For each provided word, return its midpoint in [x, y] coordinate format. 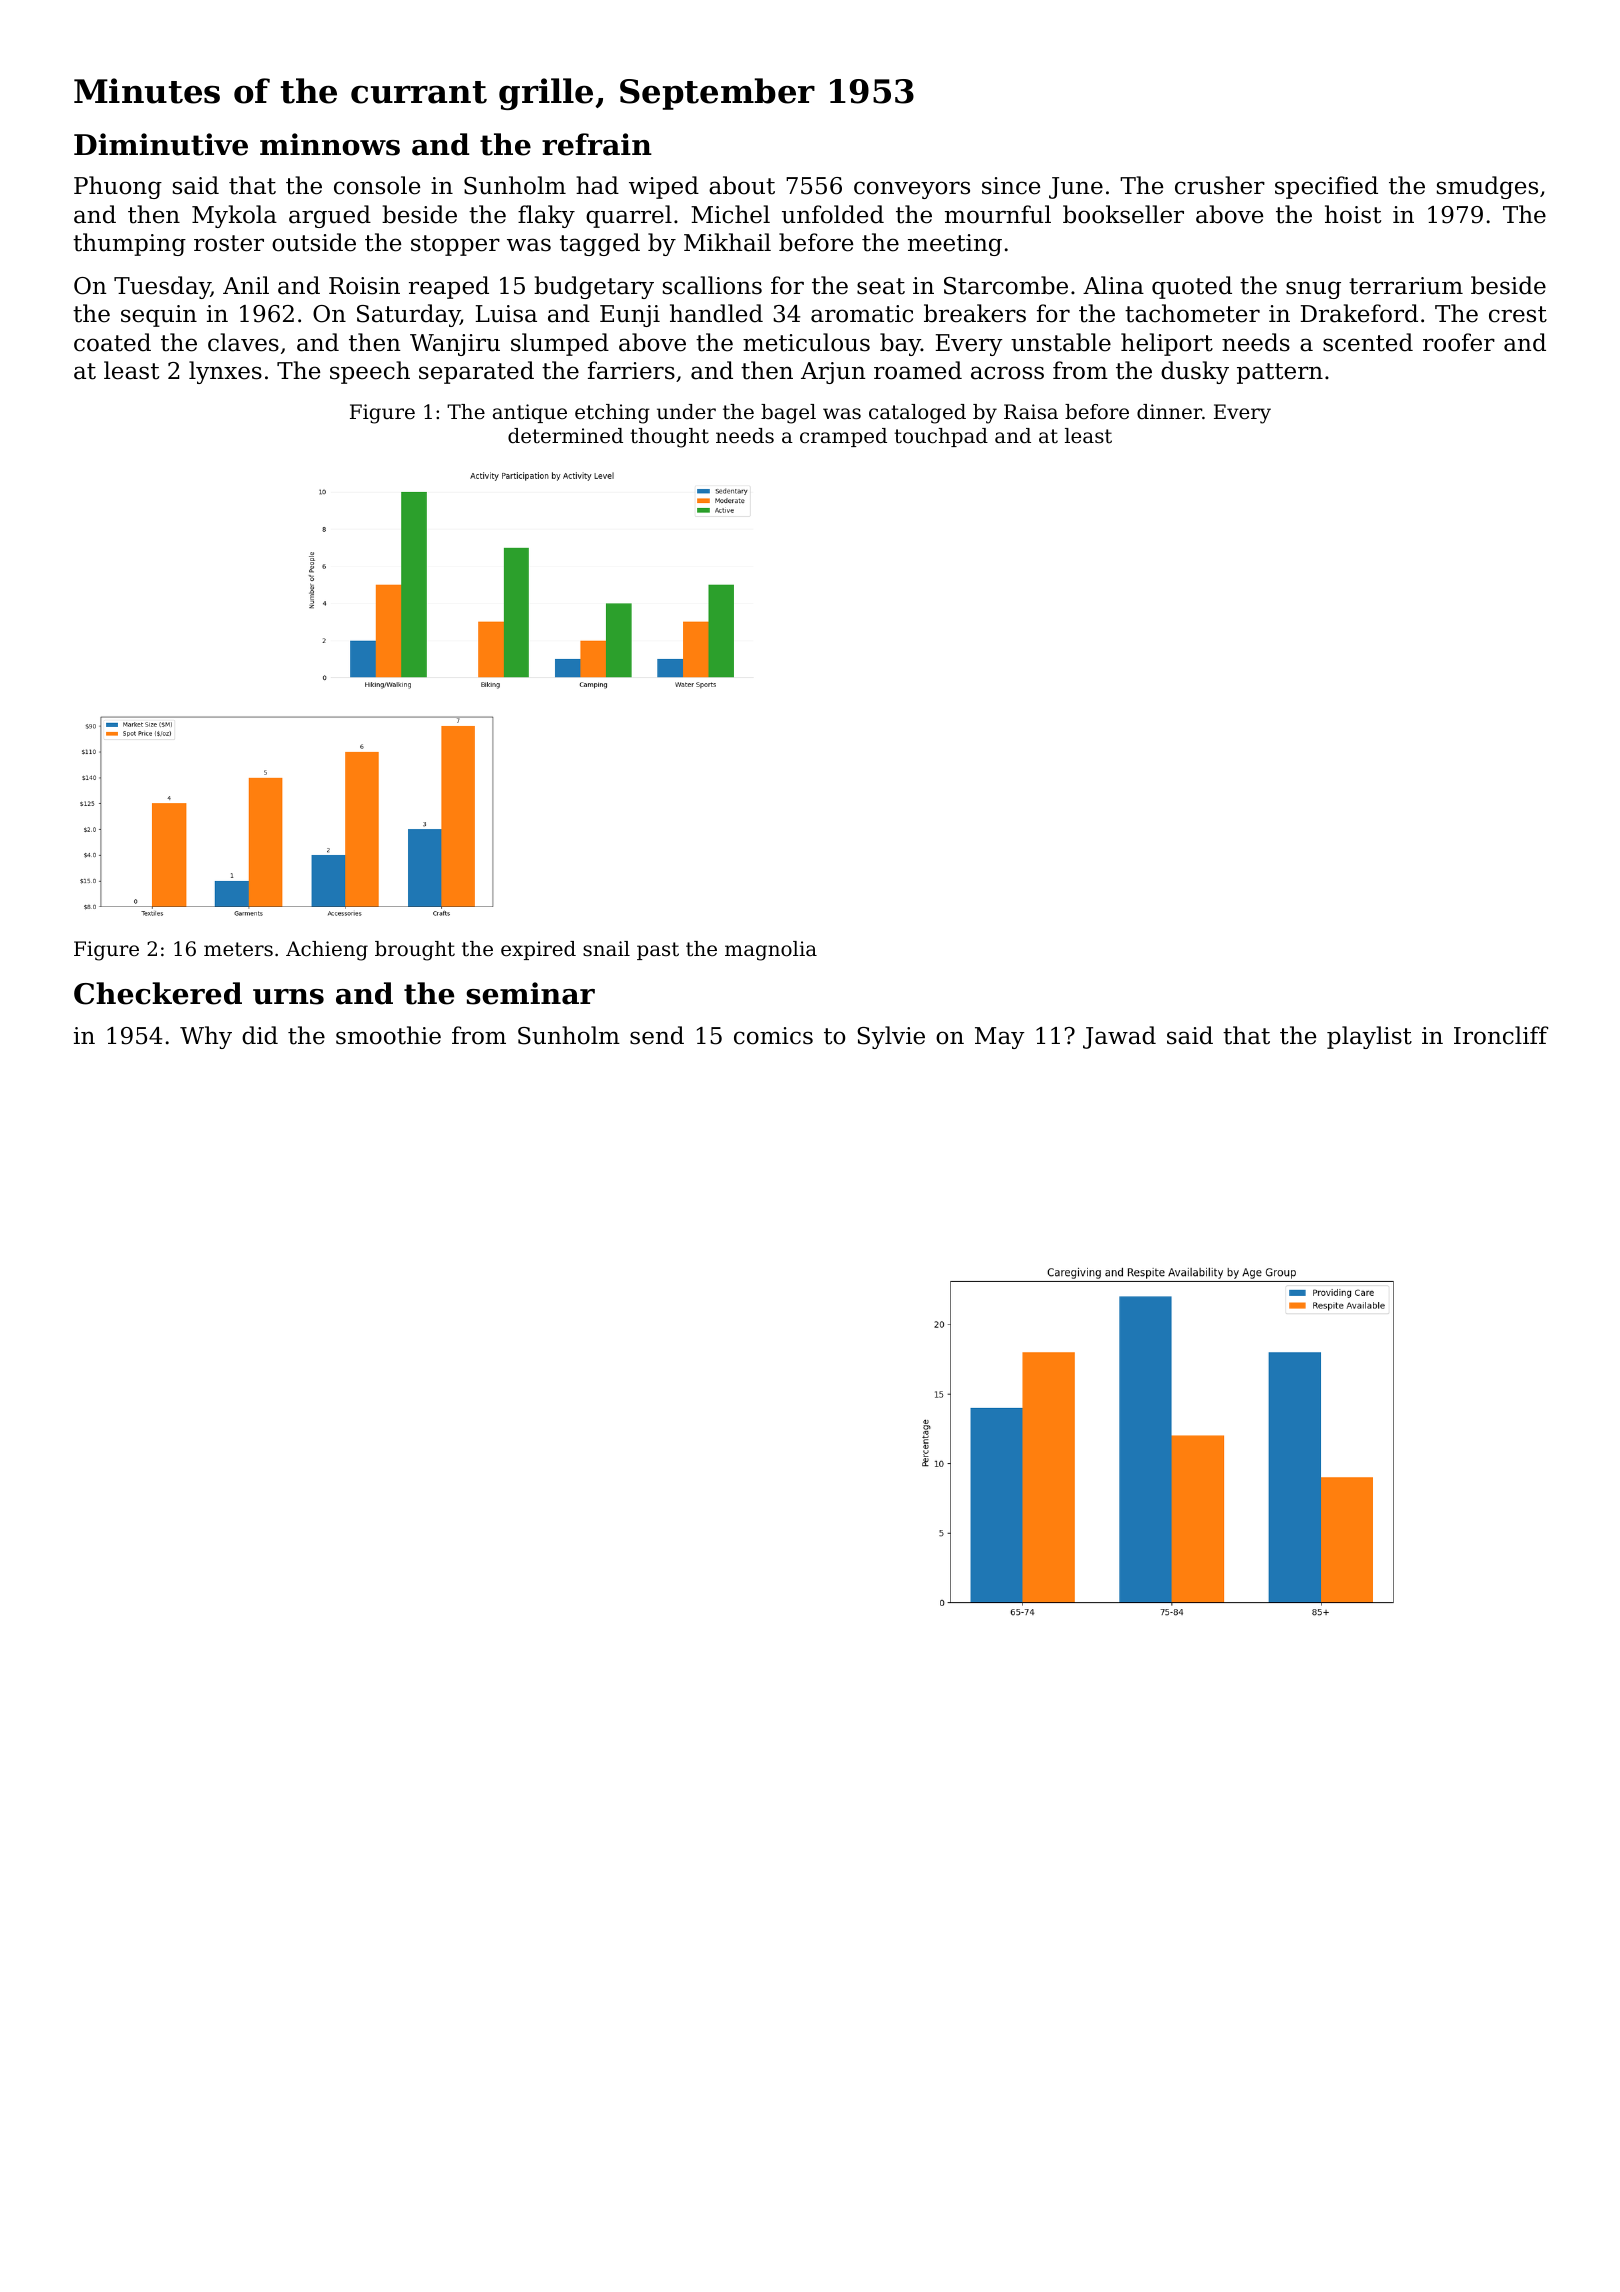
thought [669, 438]
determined [565, 436]
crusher [1220, 185]
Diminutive [161, 144]
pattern [1280, 373]
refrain [597, 144]
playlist [1369, 1037]
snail [606, 949]
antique [530, 413]
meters [238, 949]
